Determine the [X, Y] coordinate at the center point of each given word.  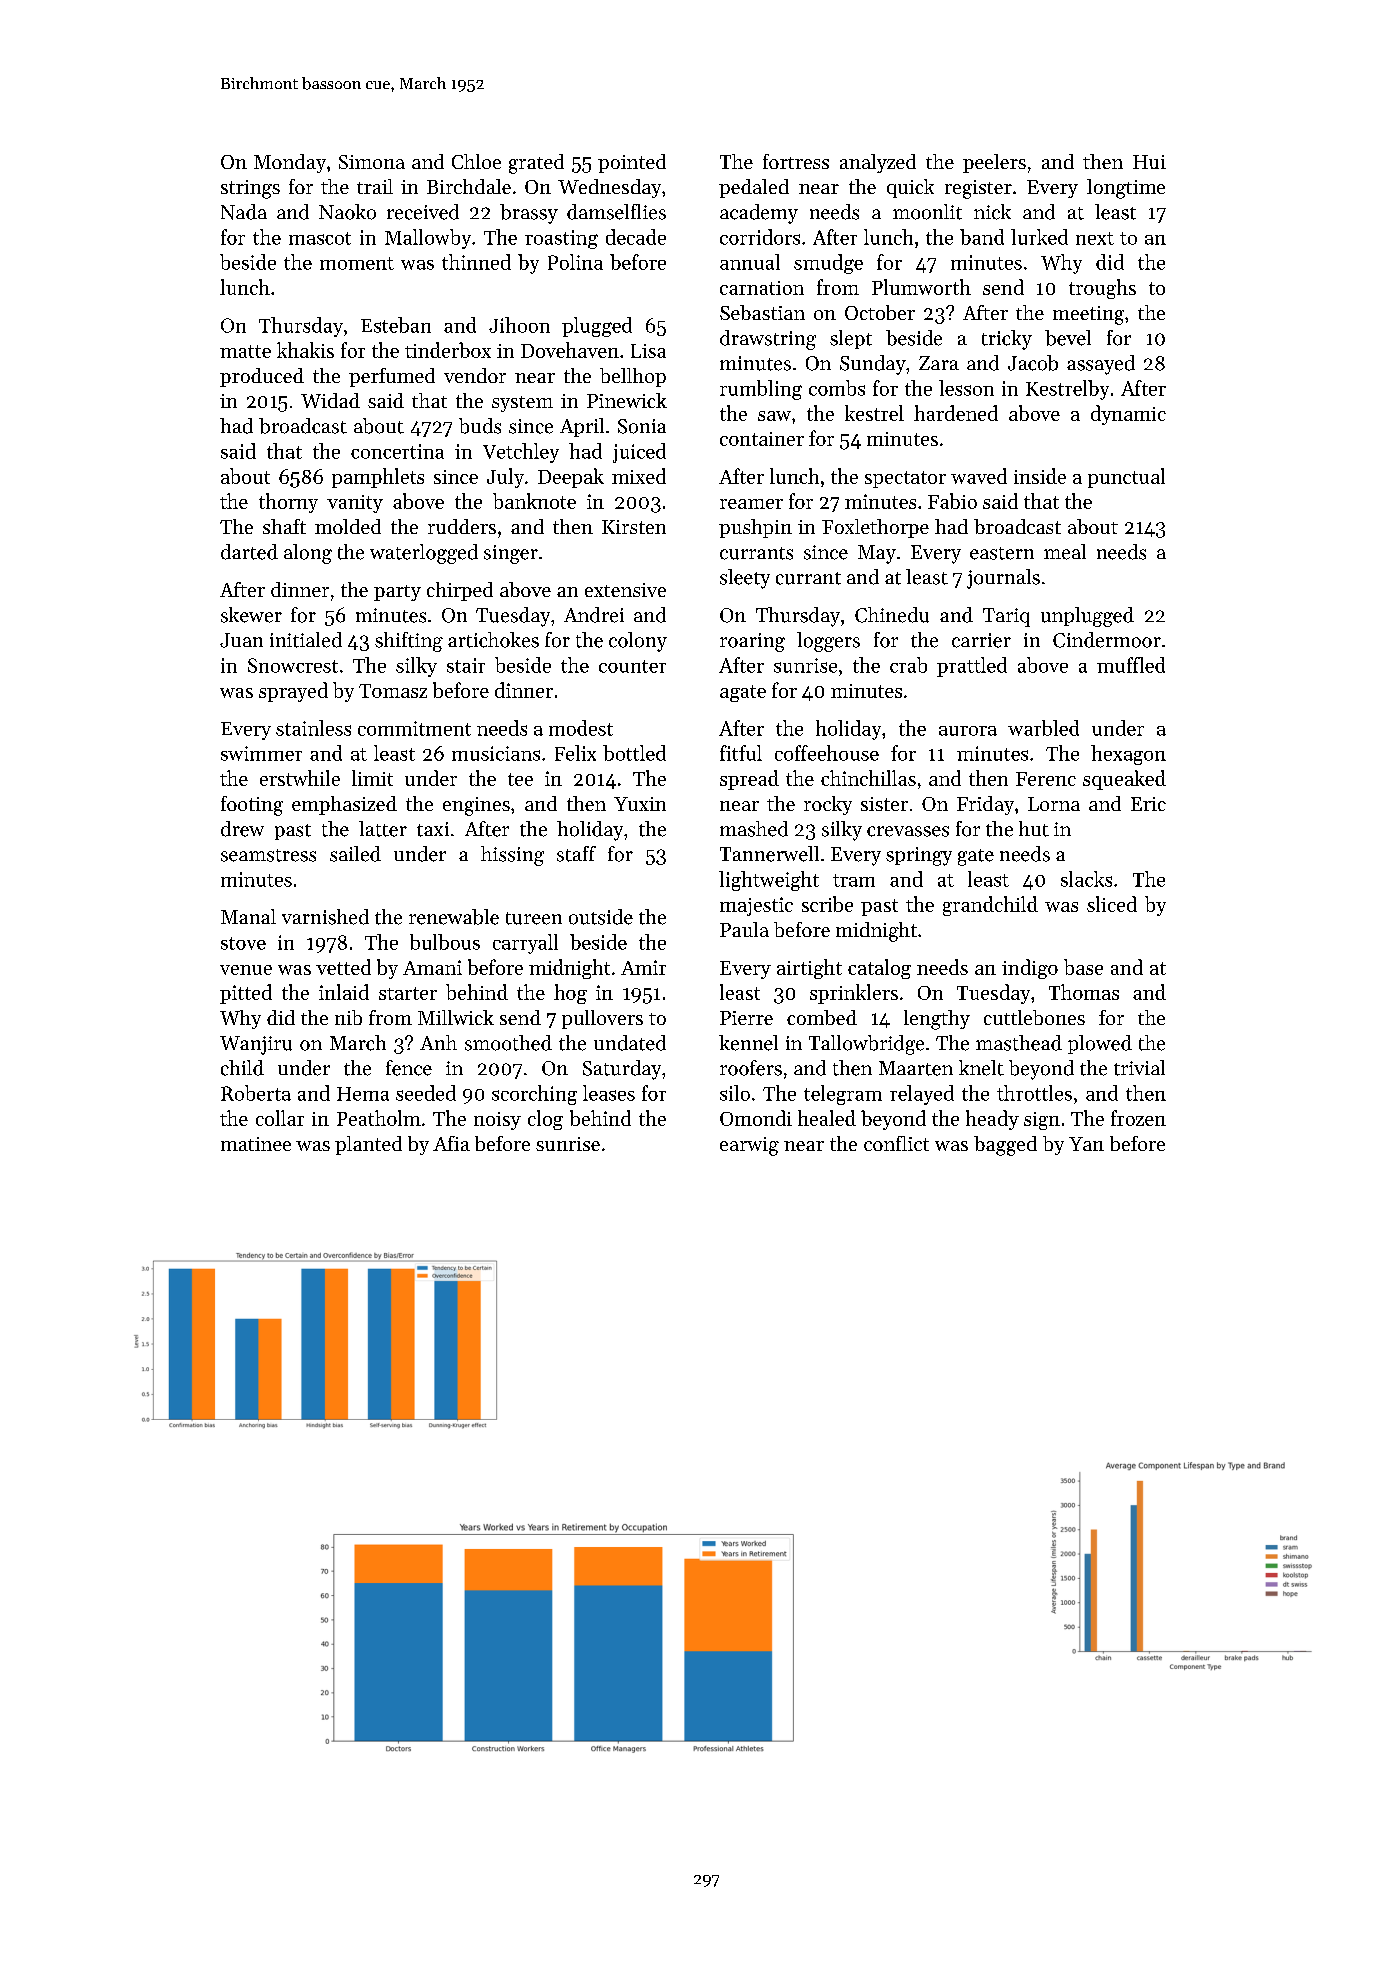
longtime [1126, 189]
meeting [1088, 315]
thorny [288, 503]
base [1083, 967]
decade [636, 237]
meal [1065, 552]
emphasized [344, 805]
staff [576, 854]
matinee [256, 1144]
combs [837, 388]
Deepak [571, 478]
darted [249, 552]
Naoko [347, 212]
